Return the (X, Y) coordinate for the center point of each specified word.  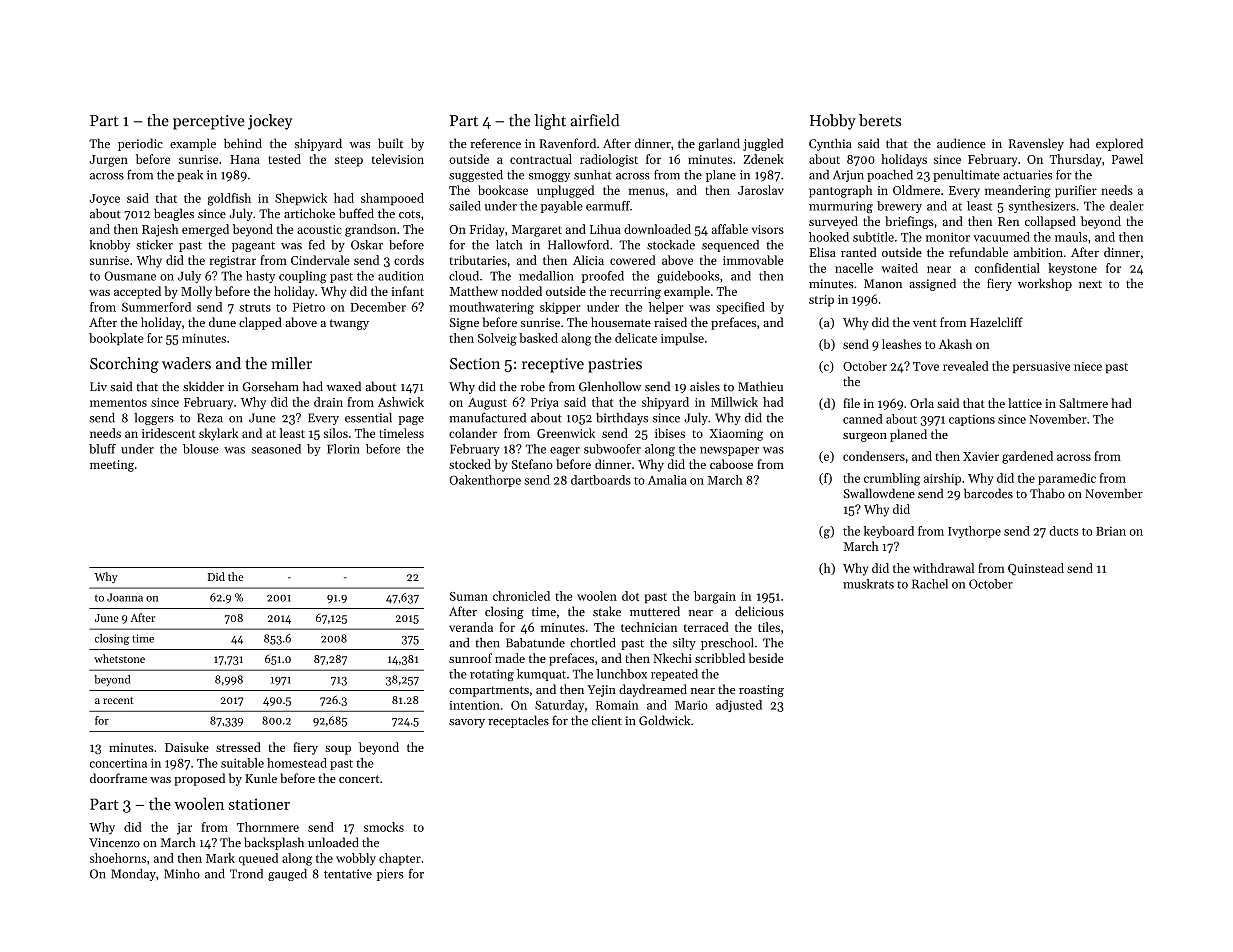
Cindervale (320, 260)
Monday (133, 875)
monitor (948, 237)
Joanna (125, 597)
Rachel (930, 584)
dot (630, 596)
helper (666, 308)
